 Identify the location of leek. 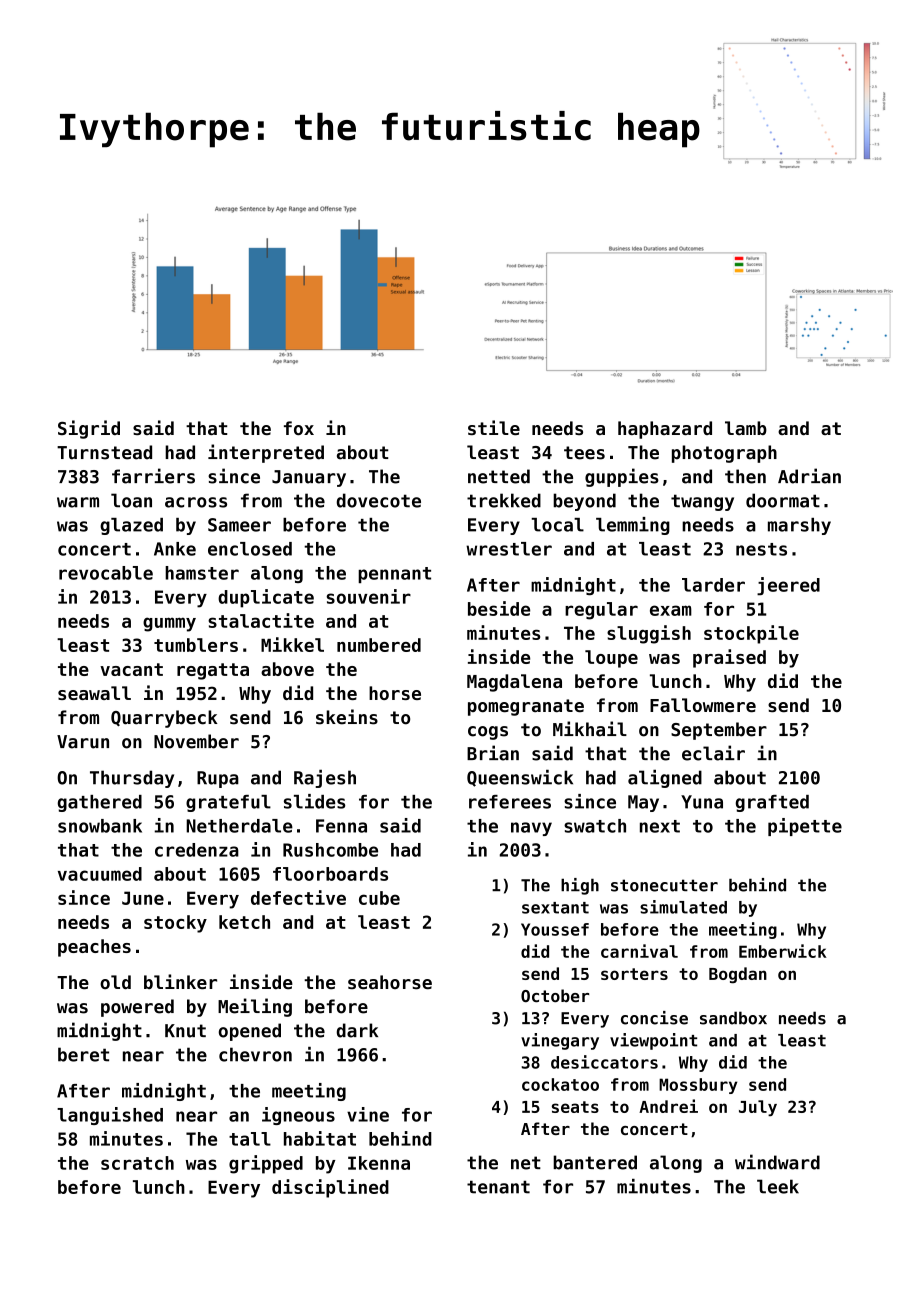
(778, 1186).
